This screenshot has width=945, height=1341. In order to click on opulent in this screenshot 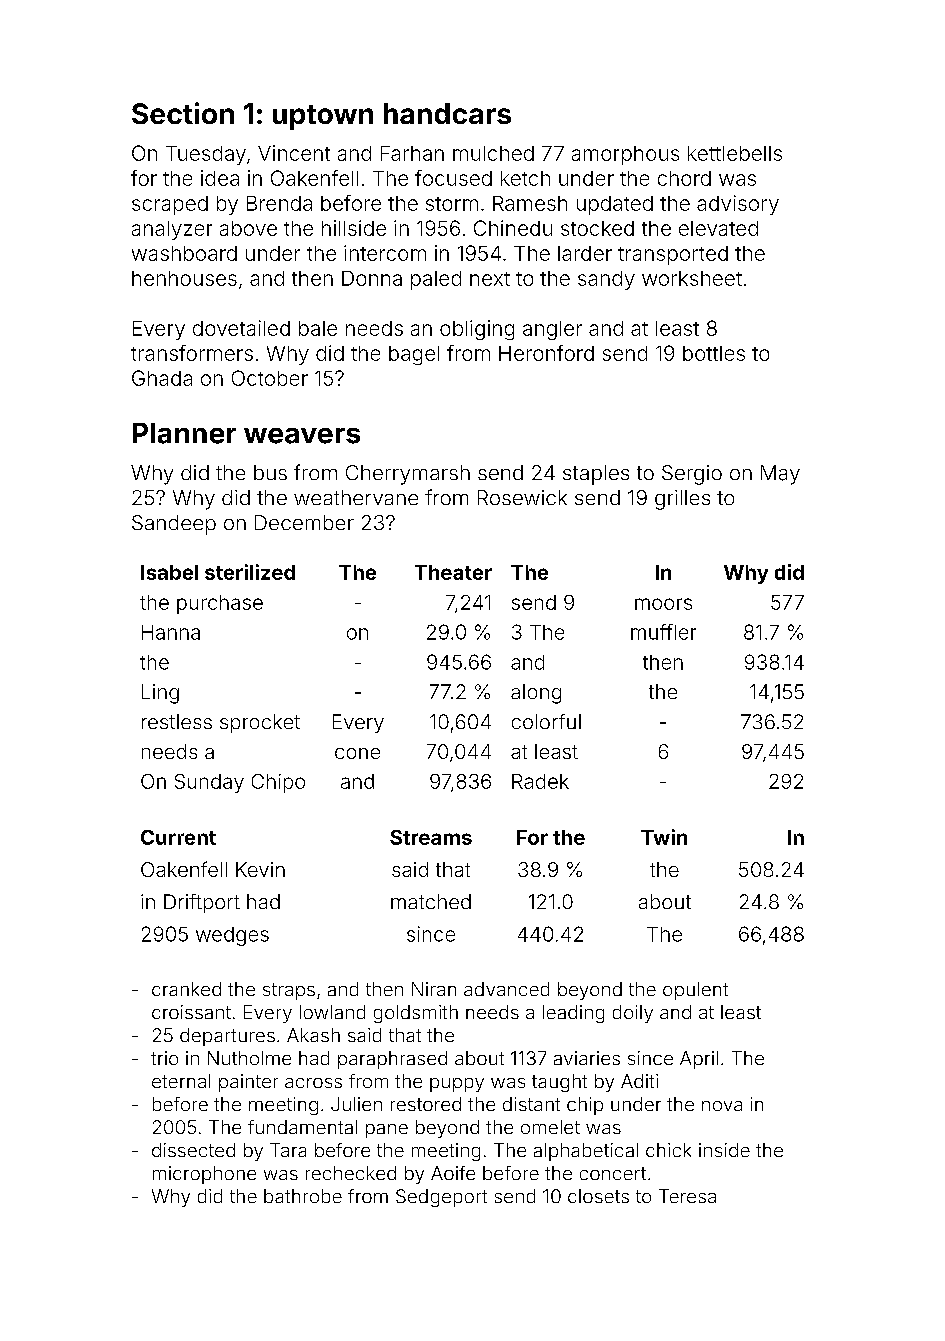, I will do `click(695, 991)`.
